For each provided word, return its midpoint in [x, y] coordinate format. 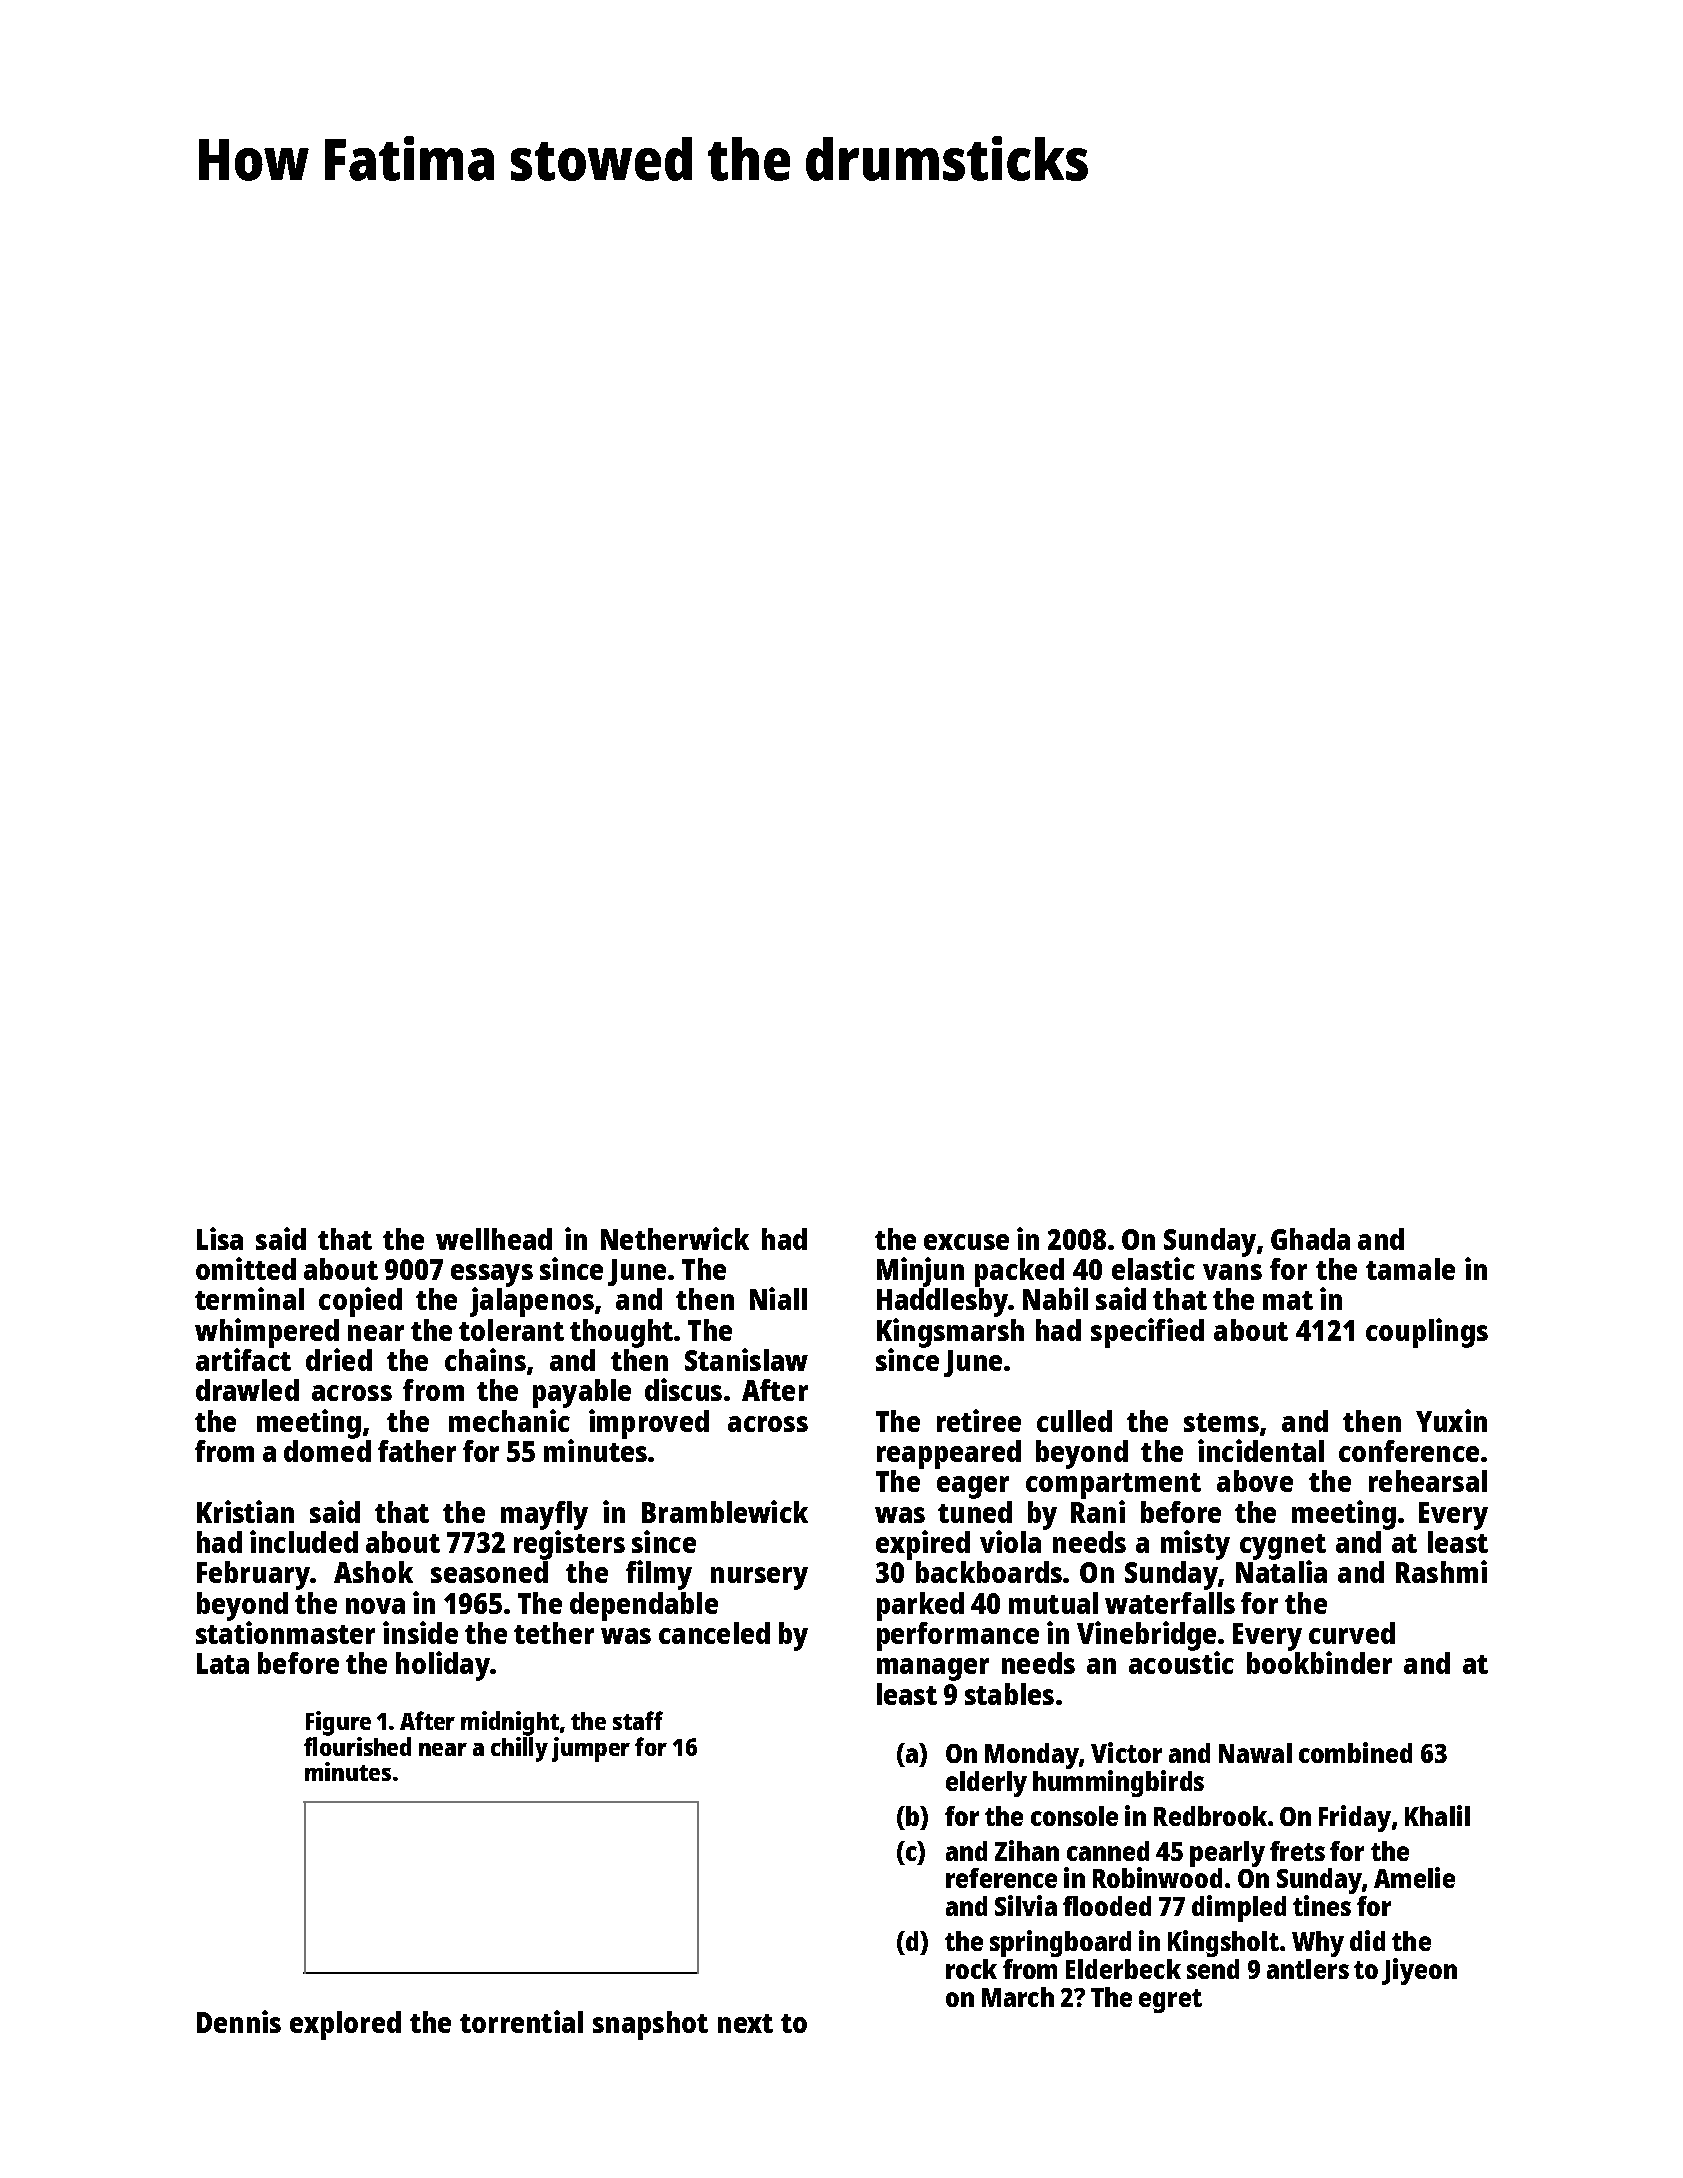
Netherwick [675, 1238]
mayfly [544, 1515]
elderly [986, 1784]
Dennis [239, 2021]
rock [971, 1969]
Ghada [1310, 1239]
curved [1352, 1633]
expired [923, 1545]
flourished [357, 1746]
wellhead [494, 1239]
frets [1297, 1851]
